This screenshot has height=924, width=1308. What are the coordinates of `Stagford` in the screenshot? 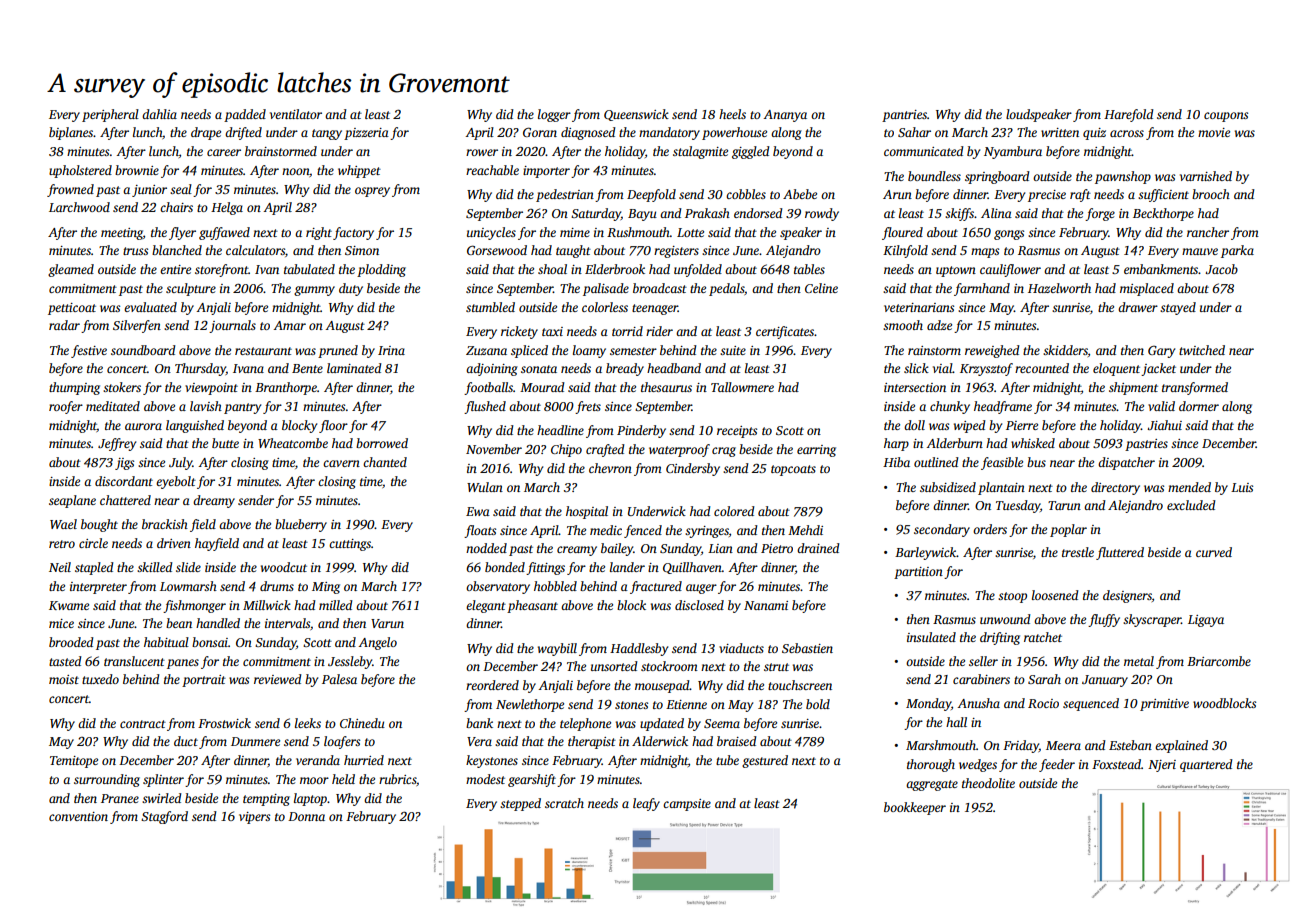 It's located at (164, 817).
